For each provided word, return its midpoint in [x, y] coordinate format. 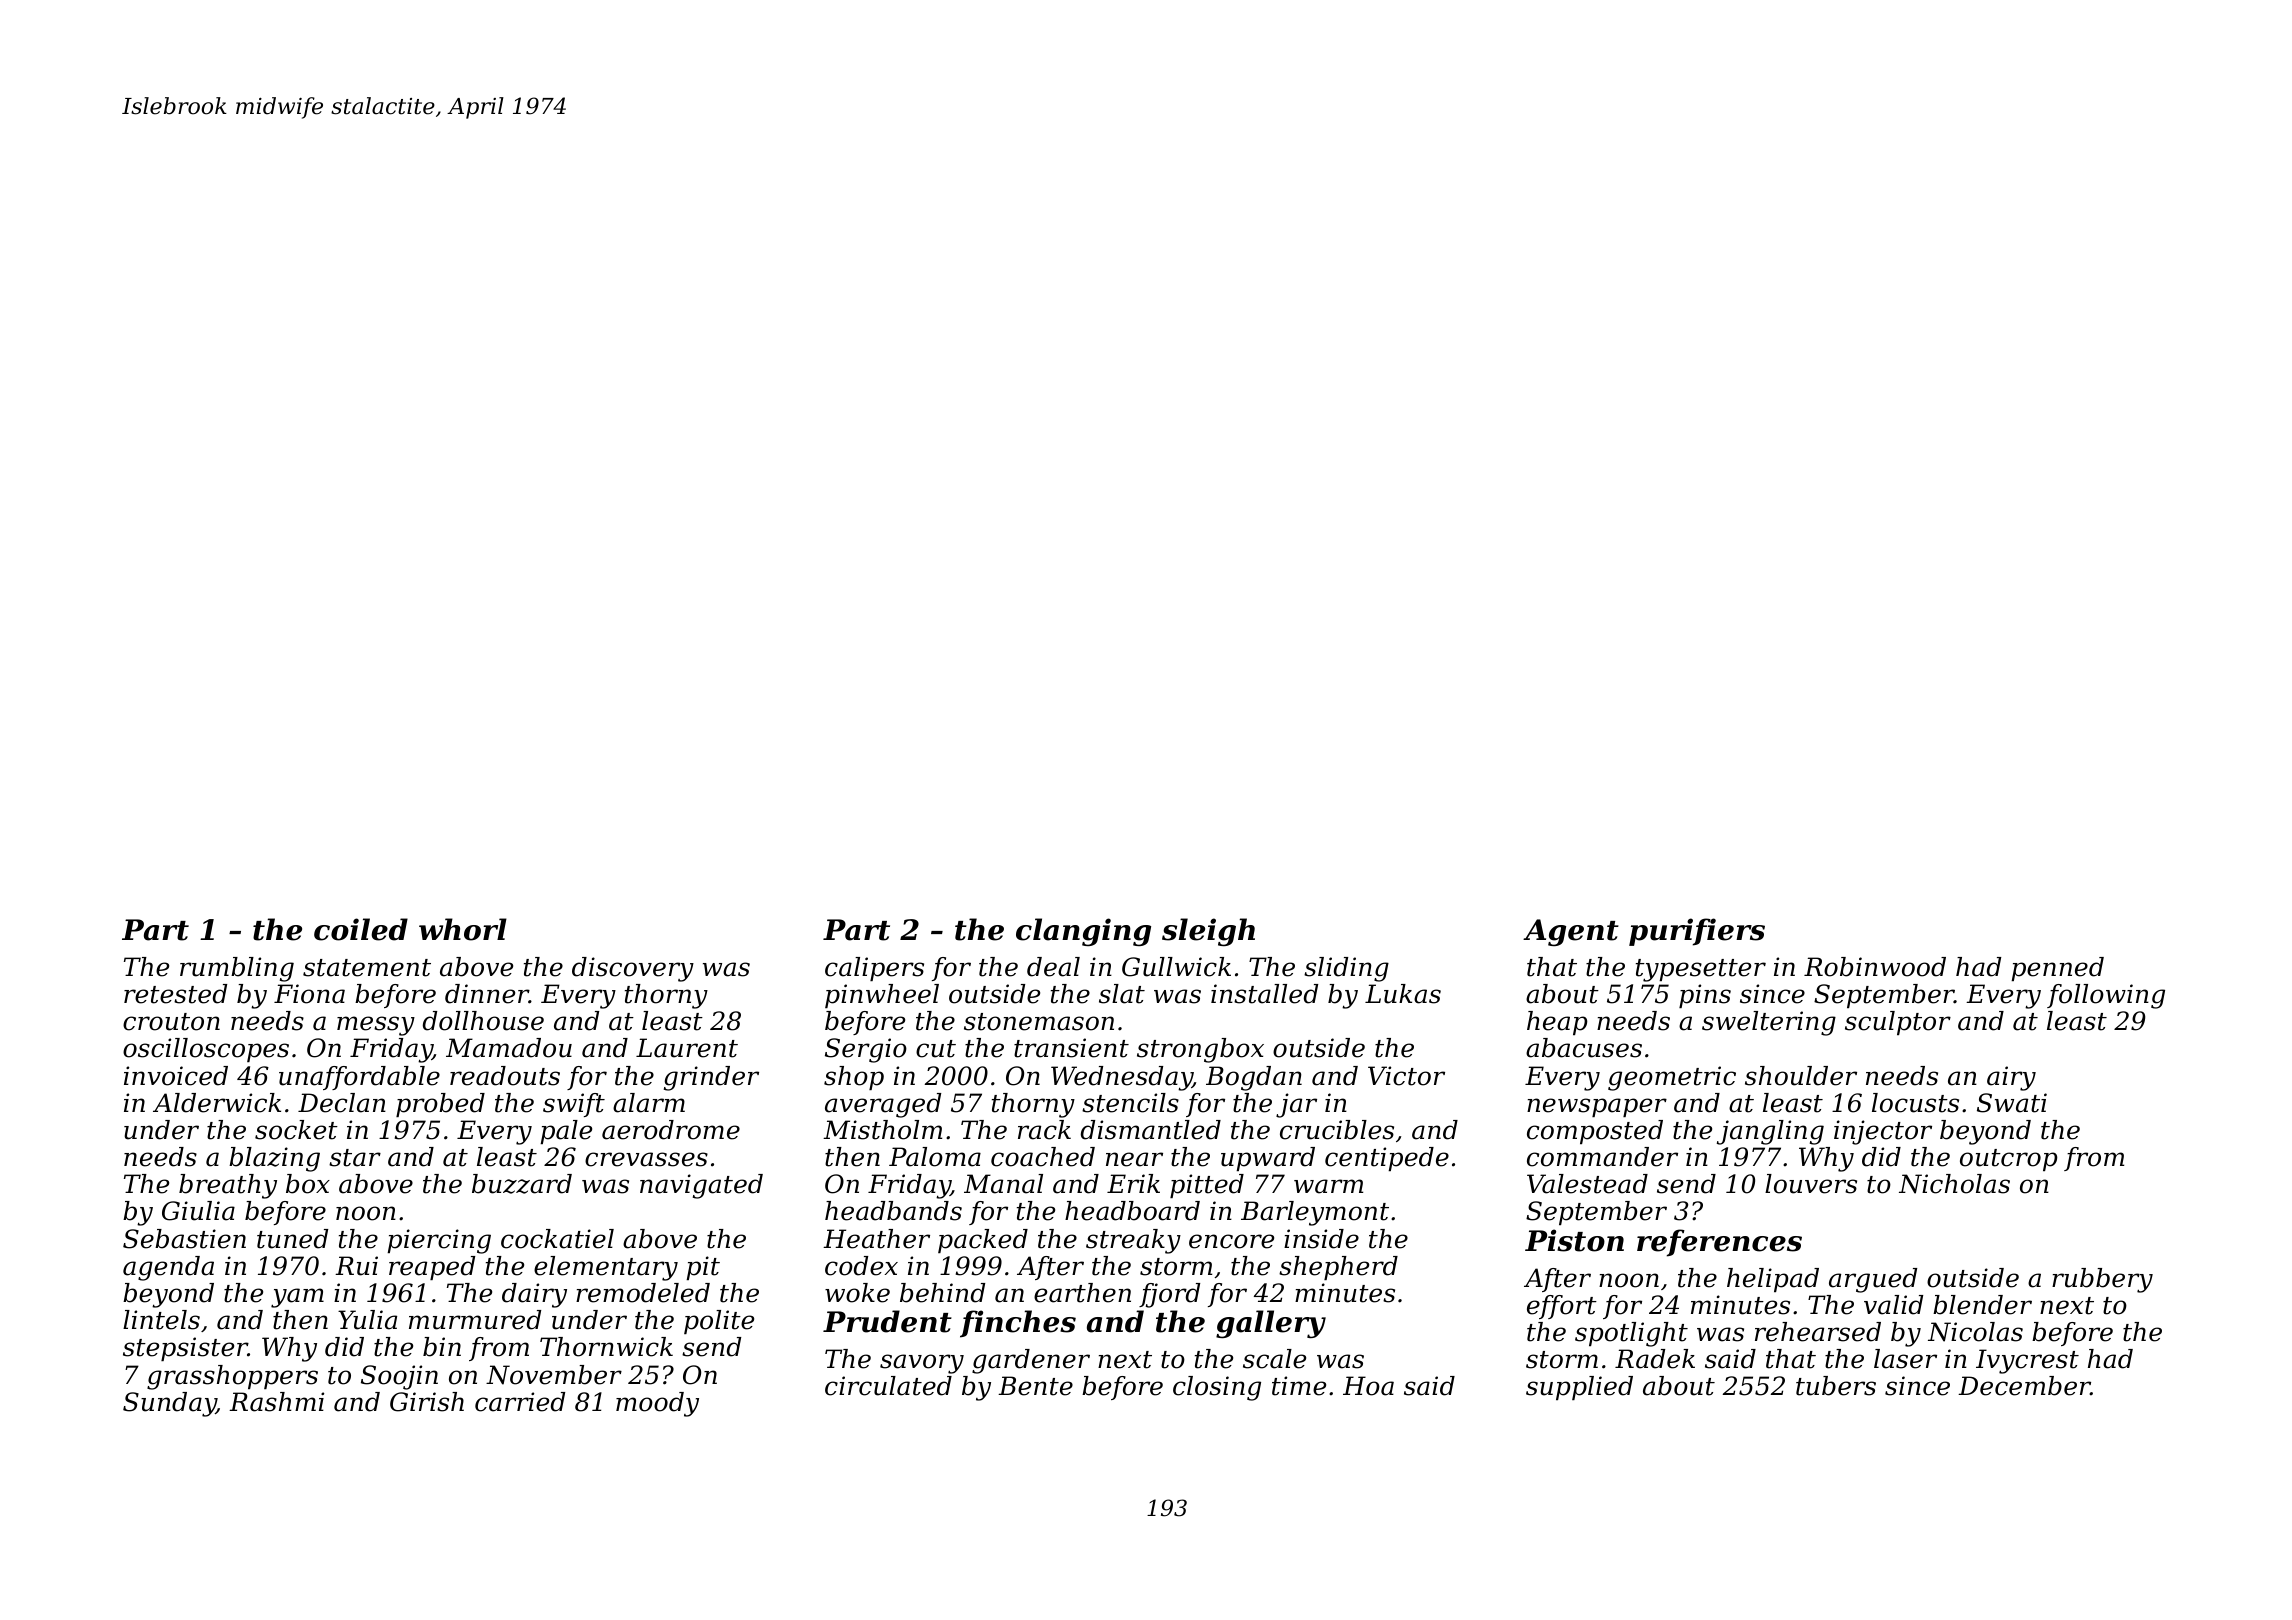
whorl [463, 929]
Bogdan [1254, 1078]
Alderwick [217, 1103]
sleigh [1208, 932]
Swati [2012, 1103]
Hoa [1368, 1386]
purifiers [1697, 932]
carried [520, 1402]
